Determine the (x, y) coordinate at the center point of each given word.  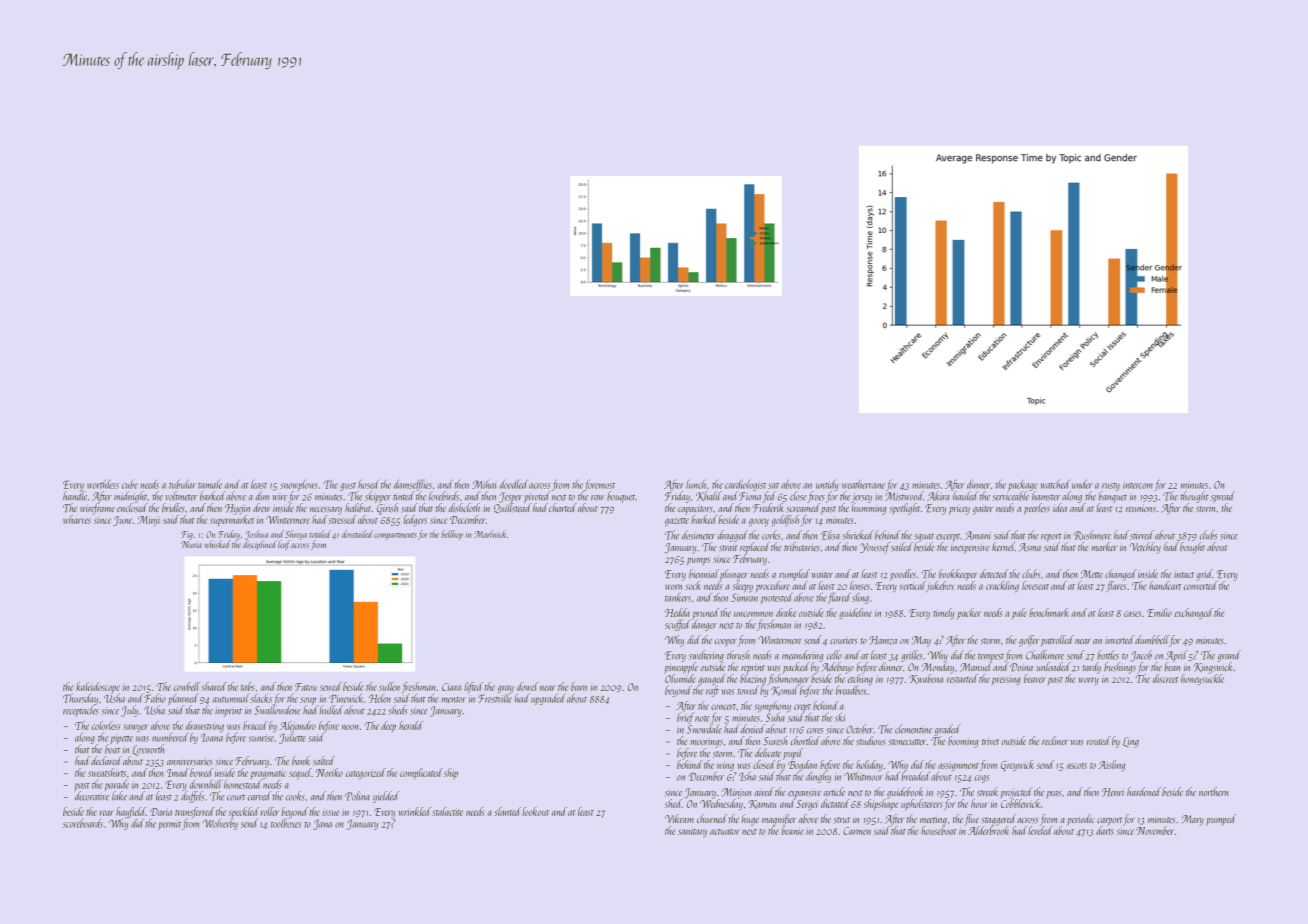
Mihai (484, 484)
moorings (706, 743)
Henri (1113, 792)
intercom (1138, 485)
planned (183, 700)
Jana (322, 824)
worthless (103, 484)
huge (750, 820)
